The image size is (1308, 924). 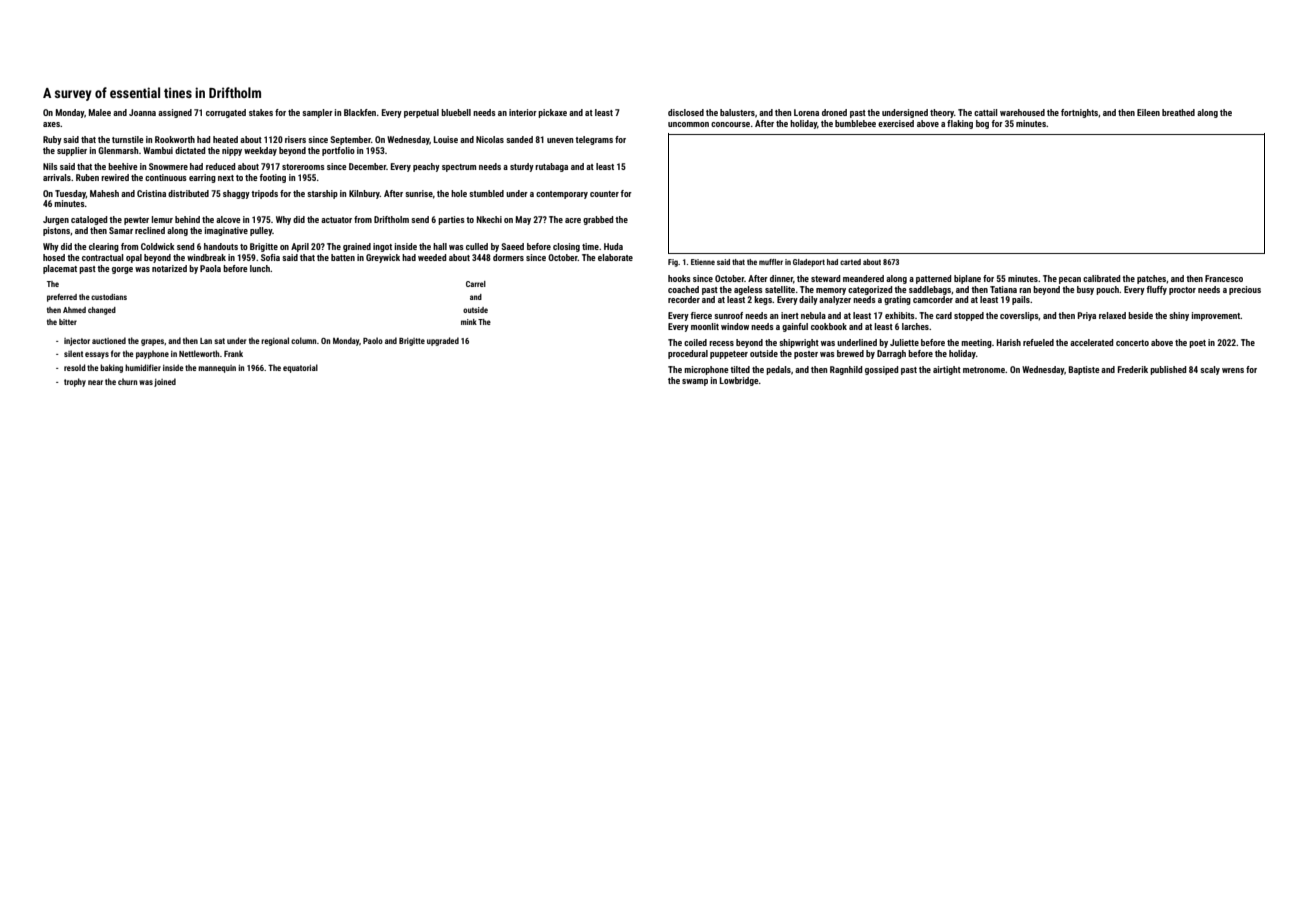 What do you see at coordinates (142, 112) in the document?
I see `Joanna` at bounding box center [142, 112].
